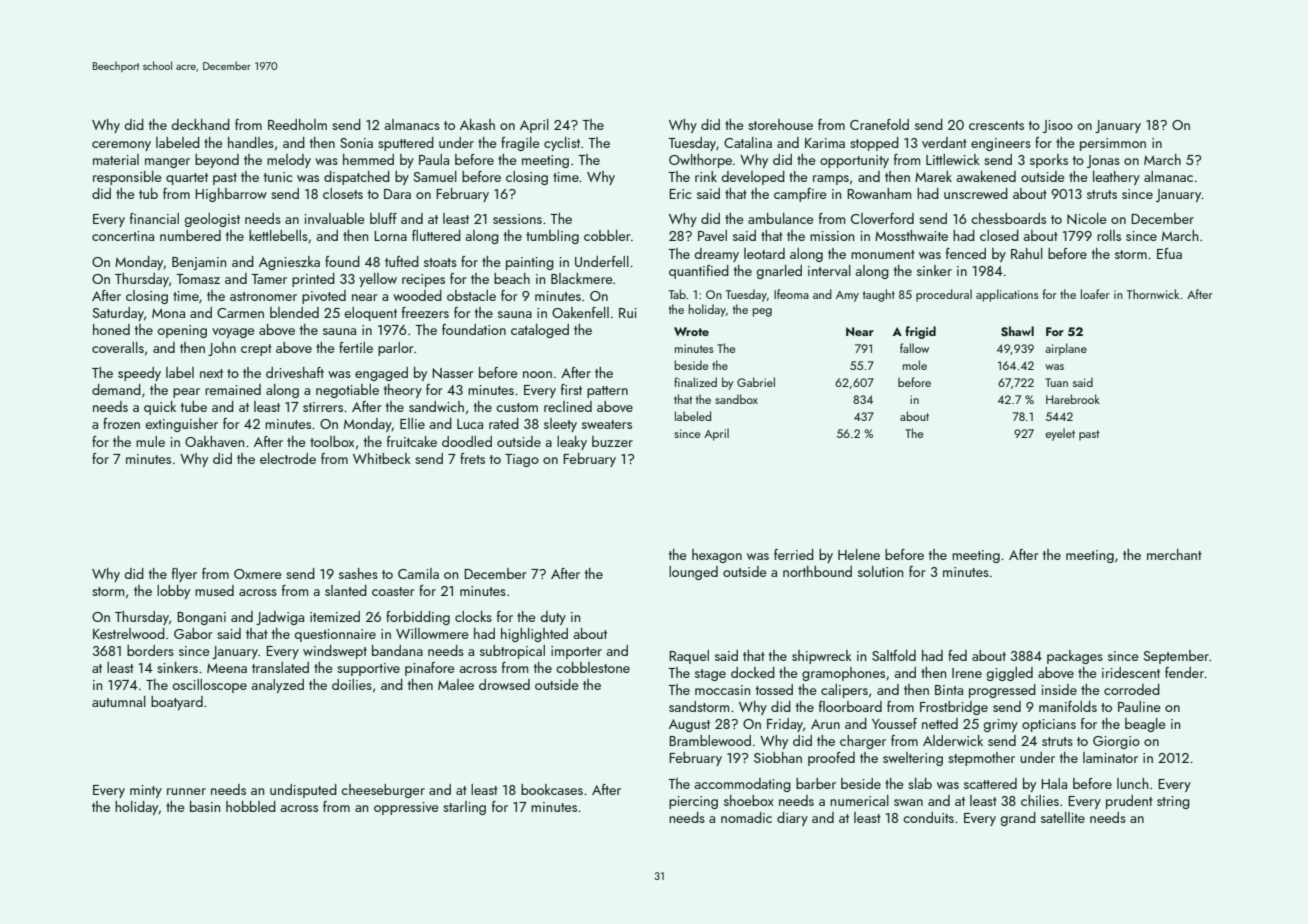 This page has height=924, width=1308. What do you see at coordinates (1018, 819) in the page?
I see `grand` at bounding box center [1018, 819].
